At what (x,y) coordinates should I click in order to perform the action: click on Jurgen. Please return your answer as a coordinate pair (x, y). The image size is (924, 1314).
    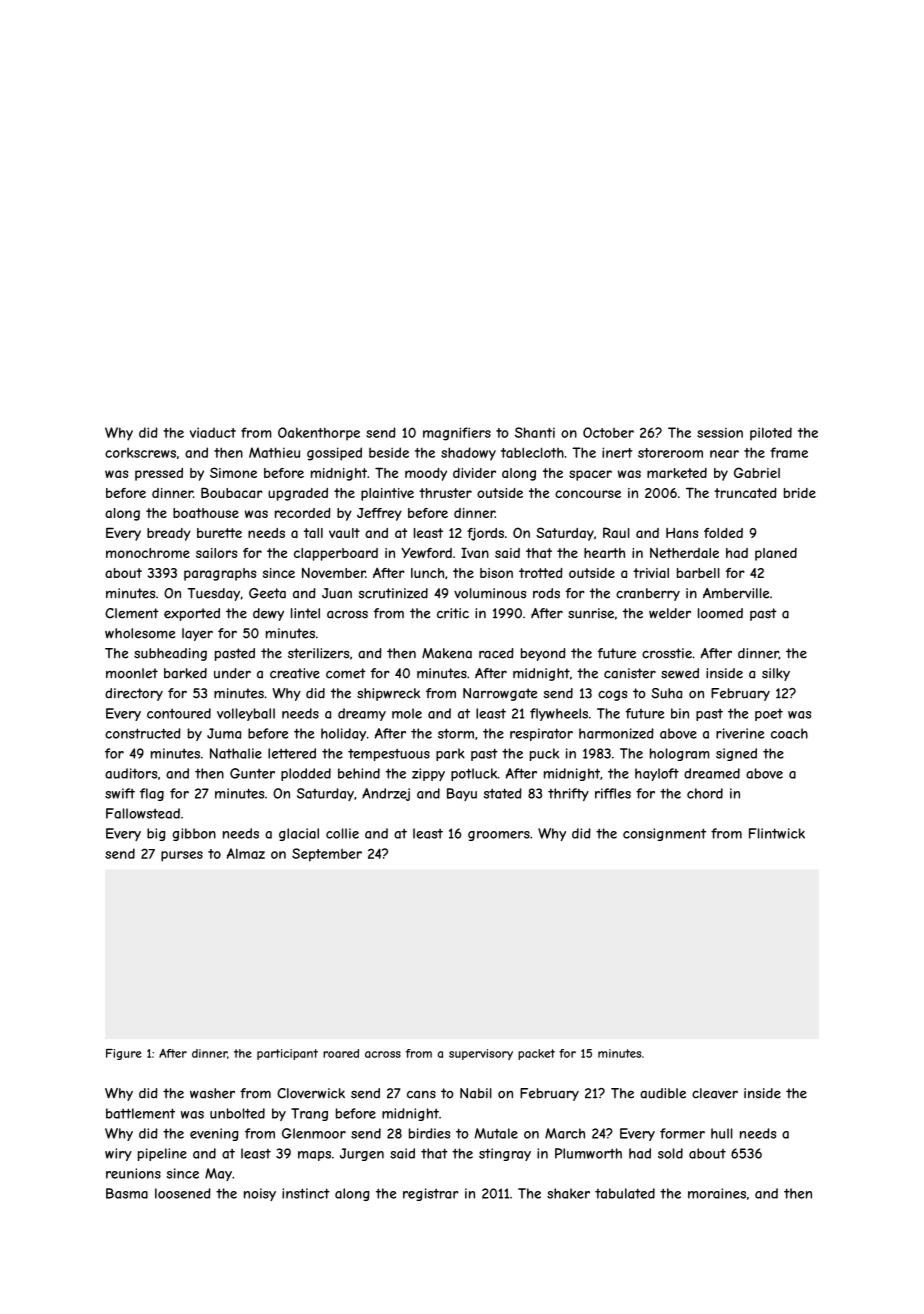
    Looking at the image, I should click on (362, 1154).
